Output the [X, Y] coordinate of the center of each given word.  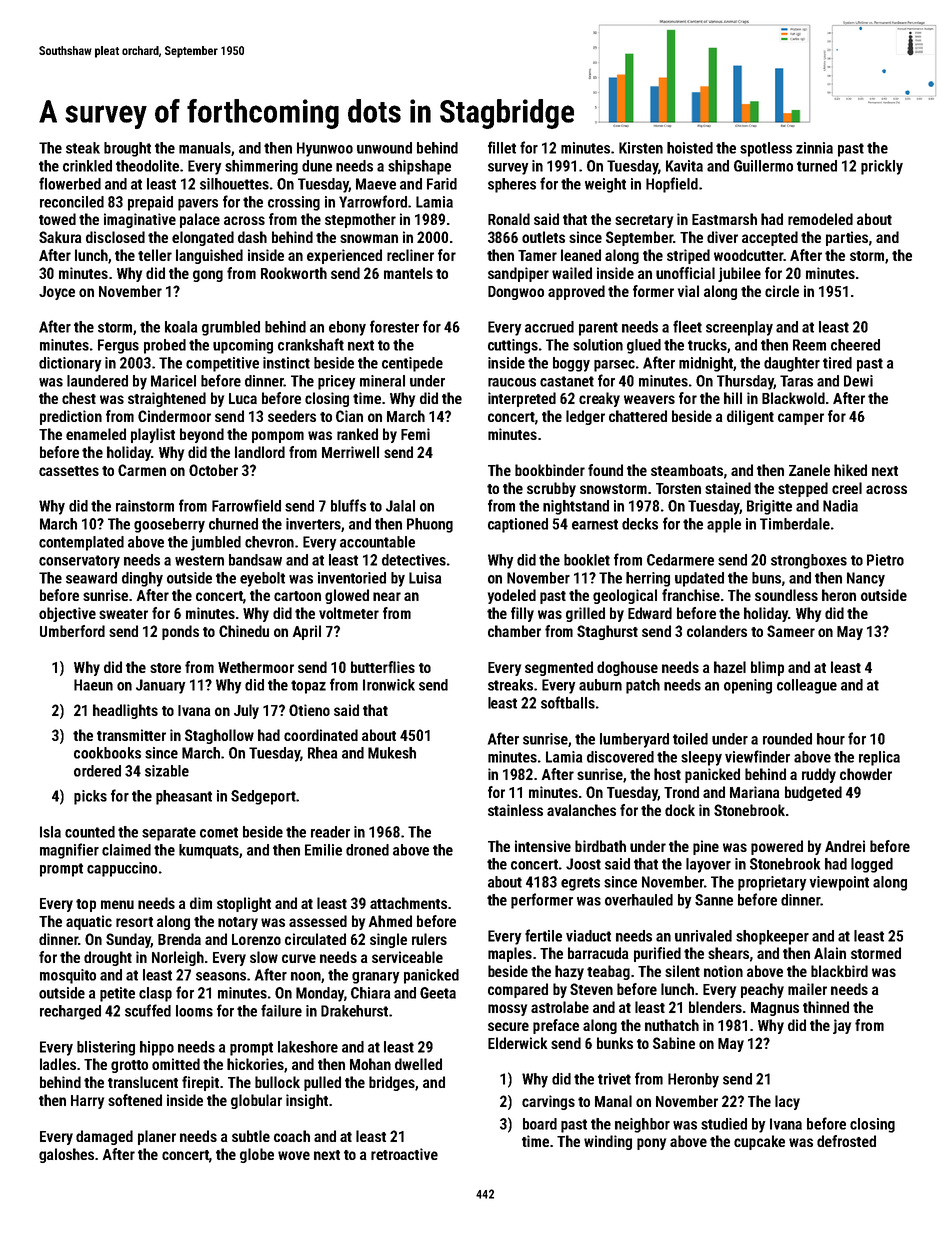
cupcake [759, 1142]
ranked [357, 434]
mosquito [68, 976]
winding [608, 1142]
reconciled [72, 202]
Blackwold [793, 398]
